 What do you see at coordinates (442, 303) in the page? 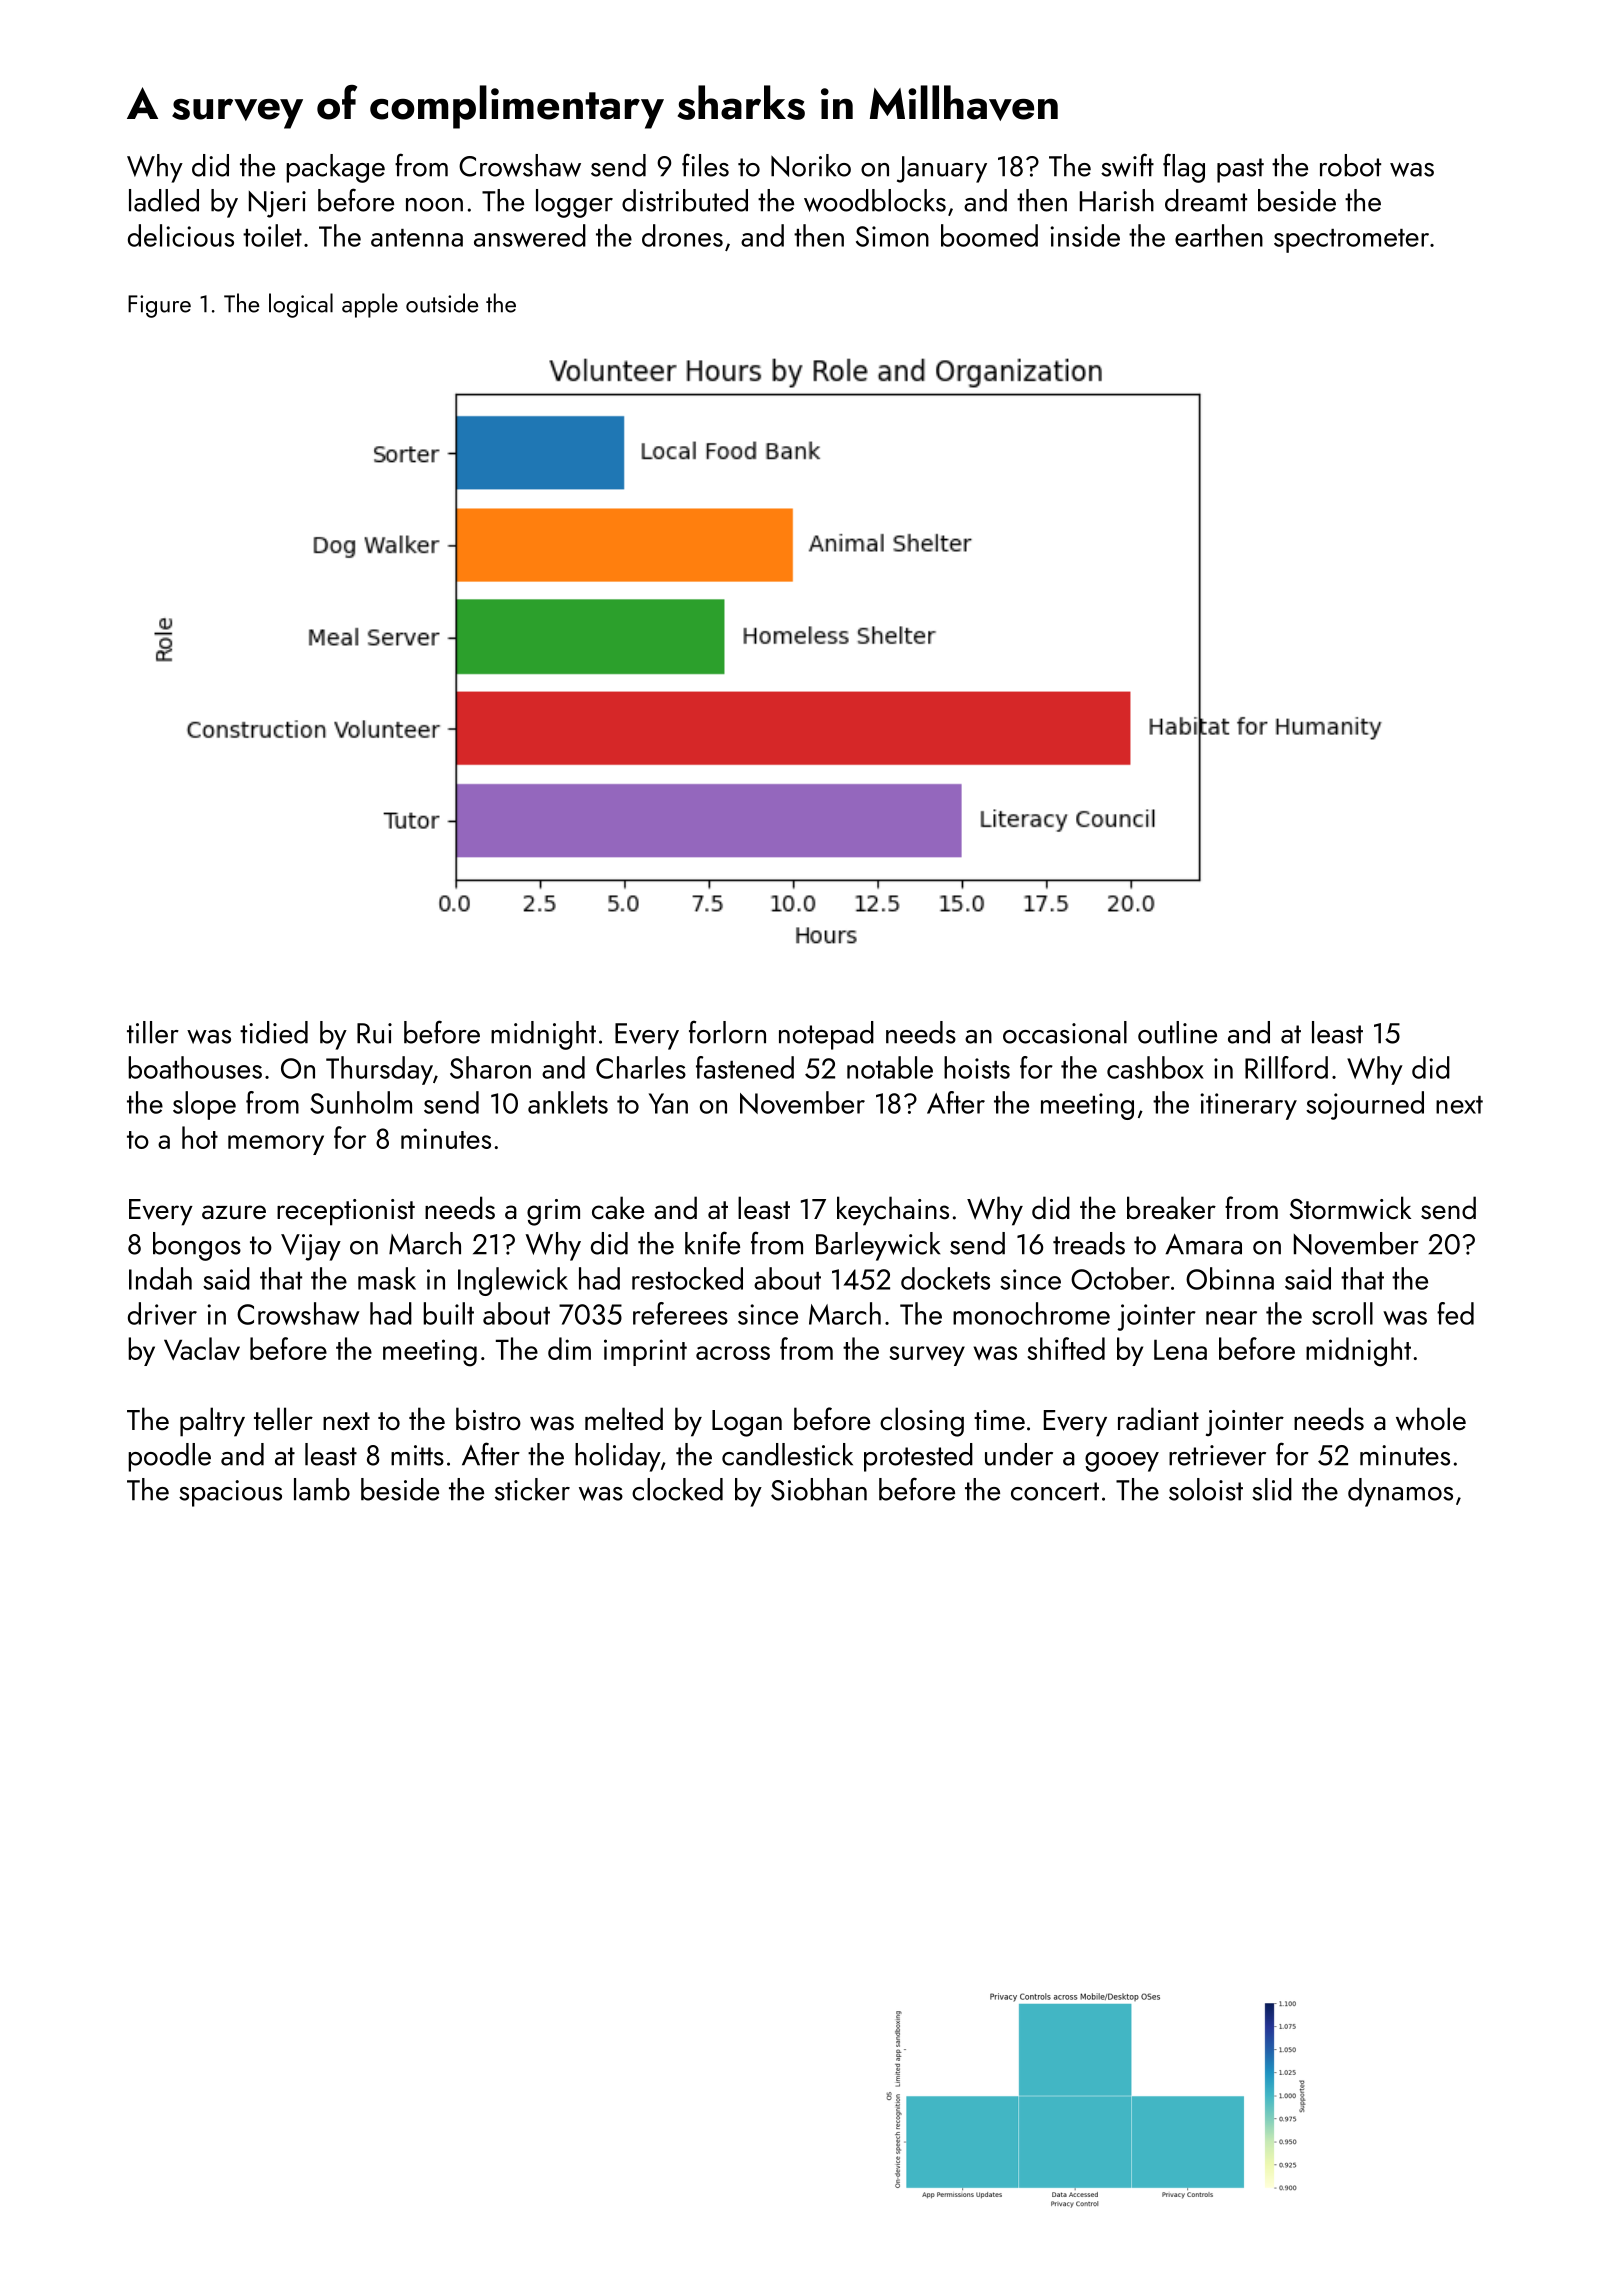
I see `outside` at bounding box center [442, 303].
